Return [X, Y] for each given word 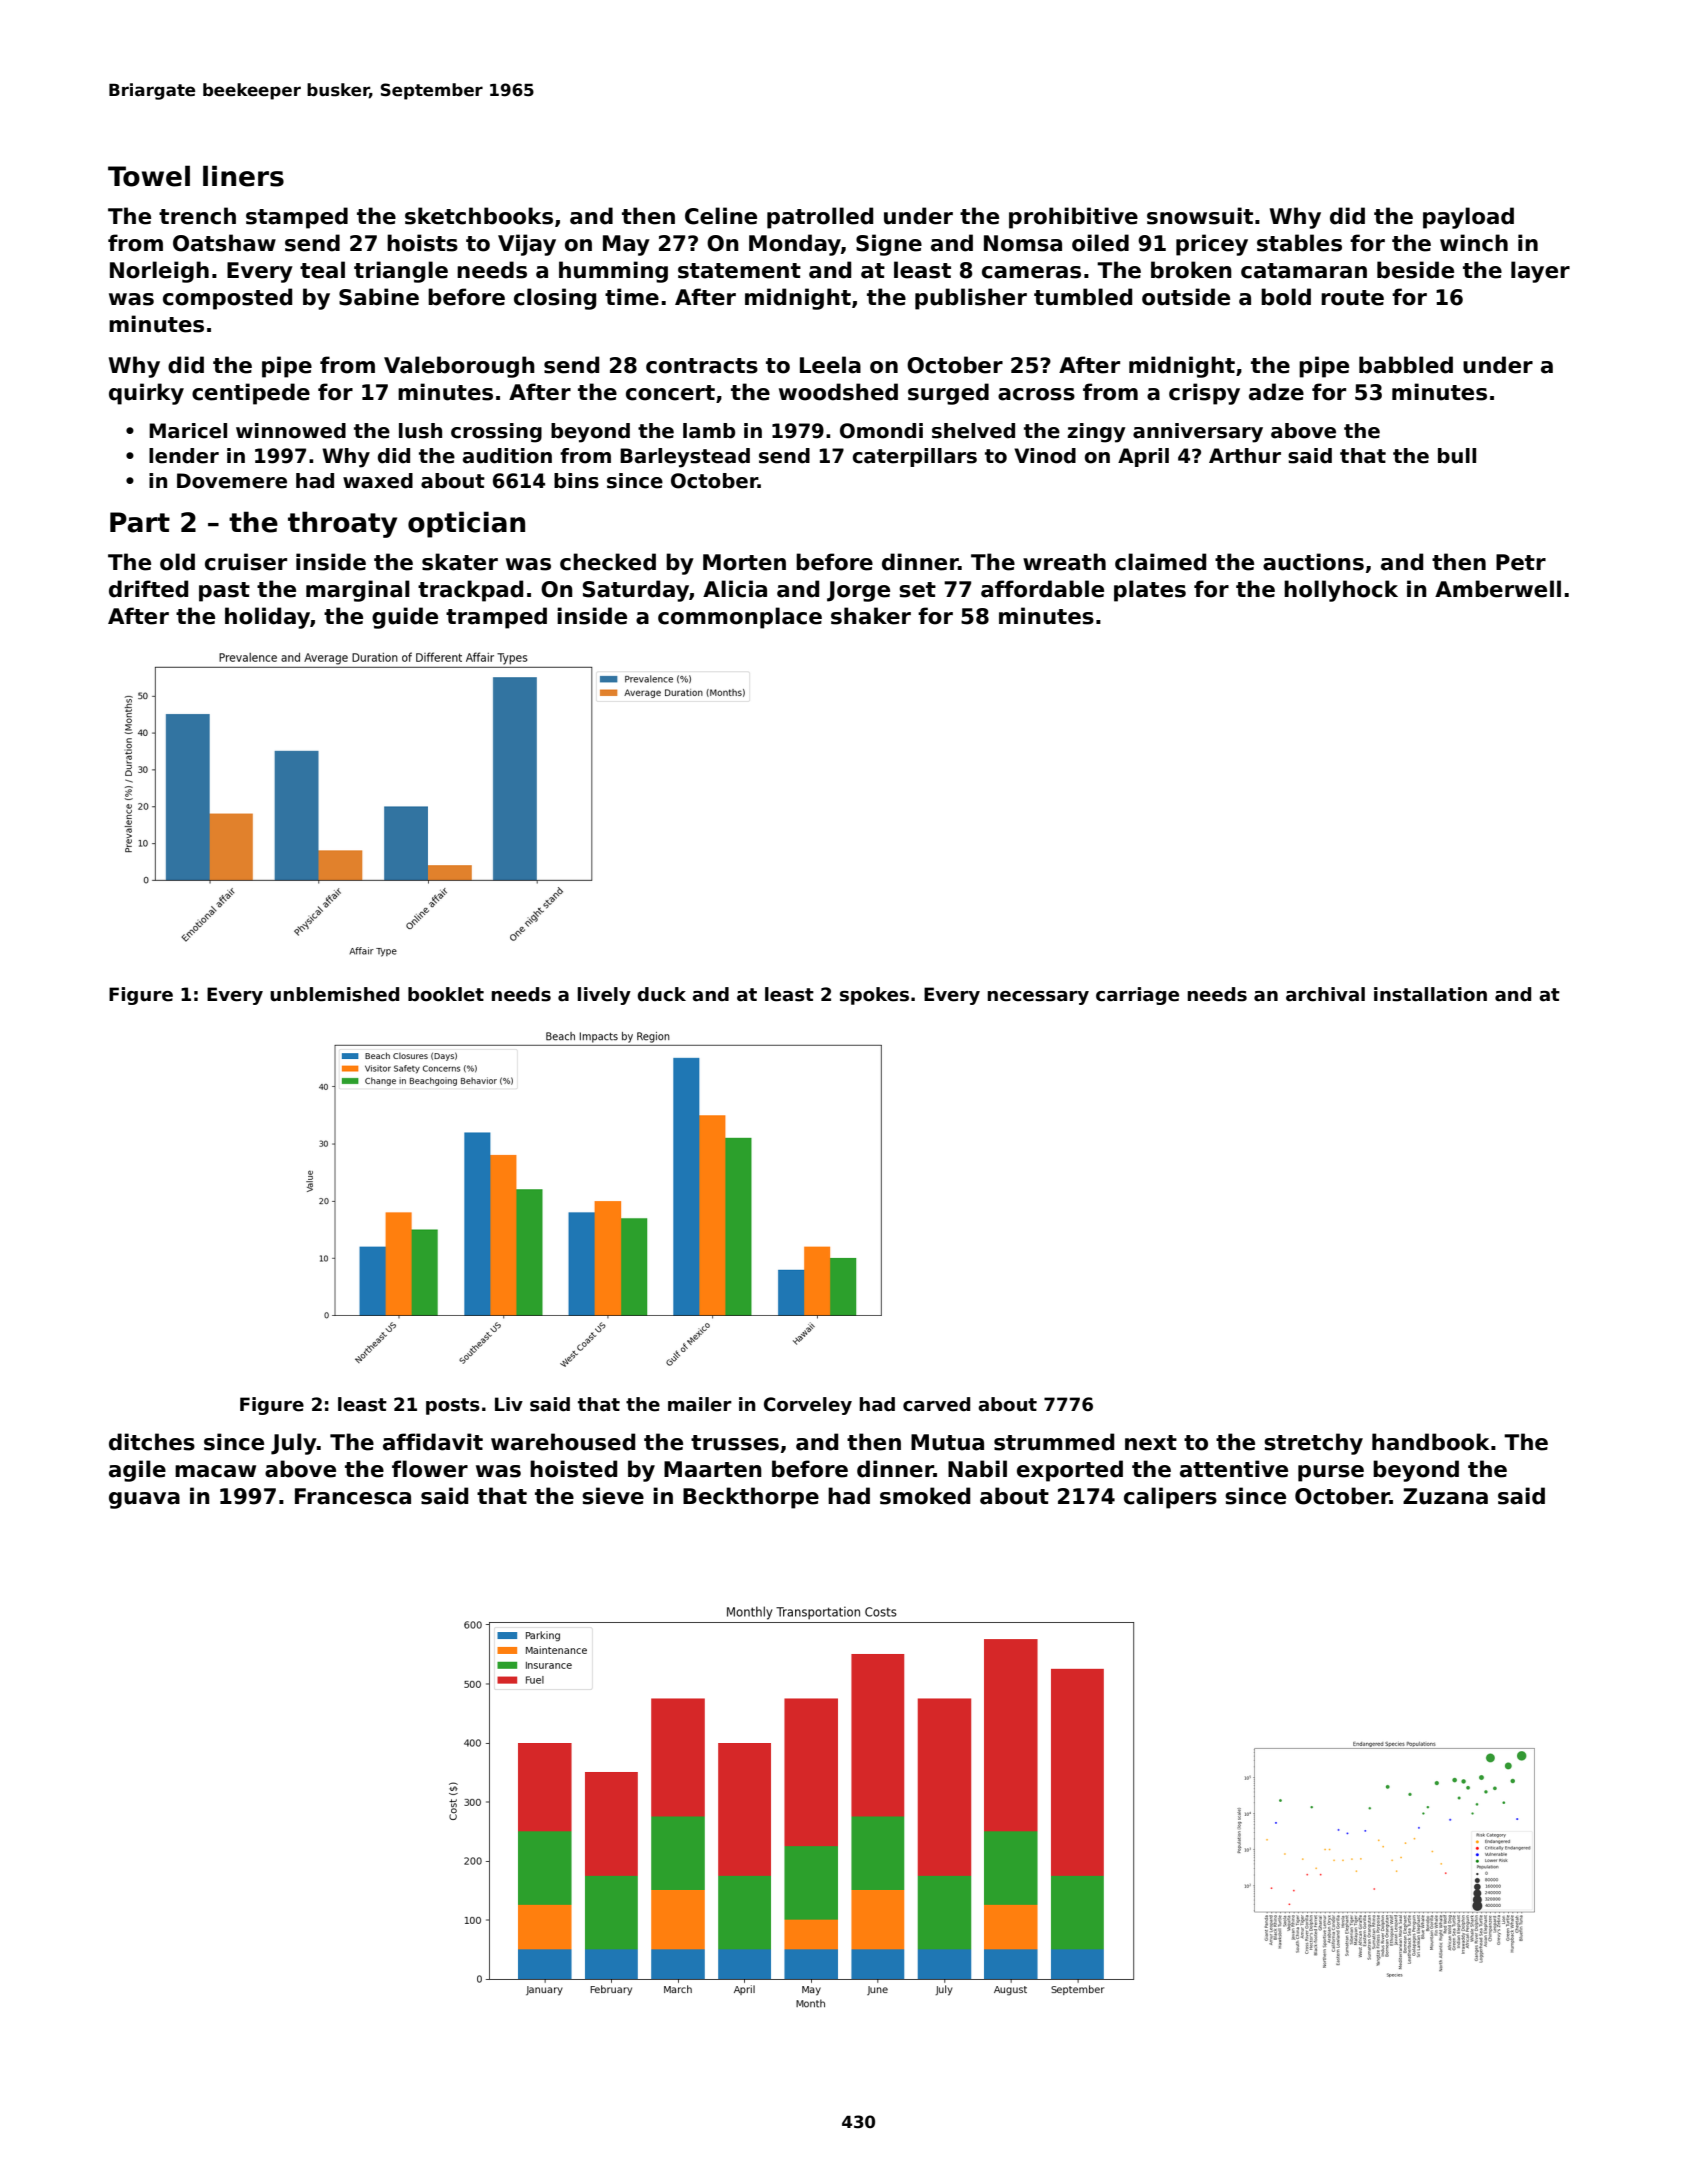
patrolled [820, 218]
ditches [152, 1442]
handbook [1430, 1442]
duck [661, 994]
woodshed [838, 392]
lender [184, 456]
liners [243, 176]
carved [936, 1404]
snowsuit [1200, 216]
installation [1430, 994]
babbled [1406, 365]
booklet [446, 994]
